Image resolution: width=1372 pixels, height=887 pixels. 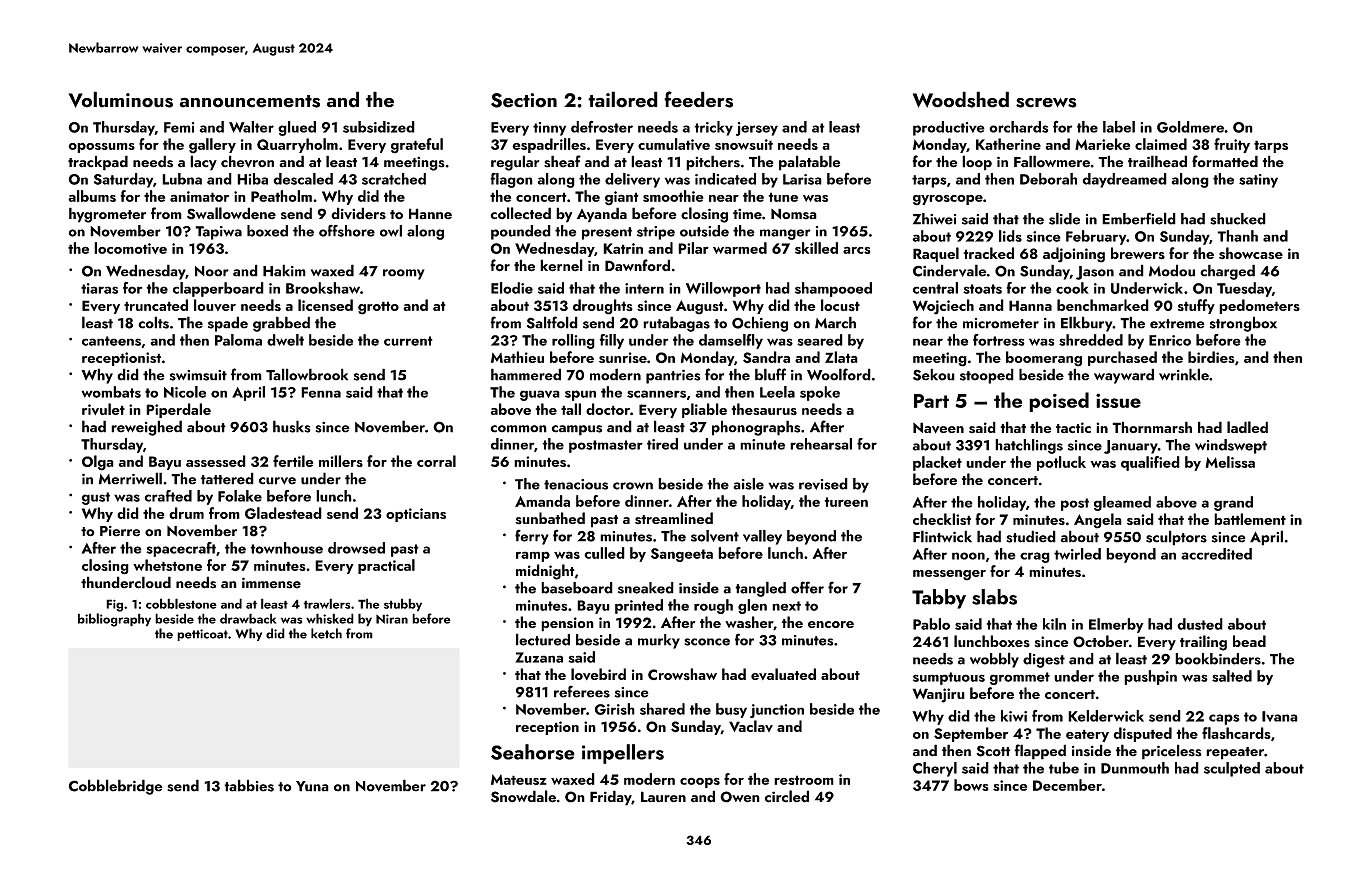 I want to click on Owen, so click(x=740, y=797).
